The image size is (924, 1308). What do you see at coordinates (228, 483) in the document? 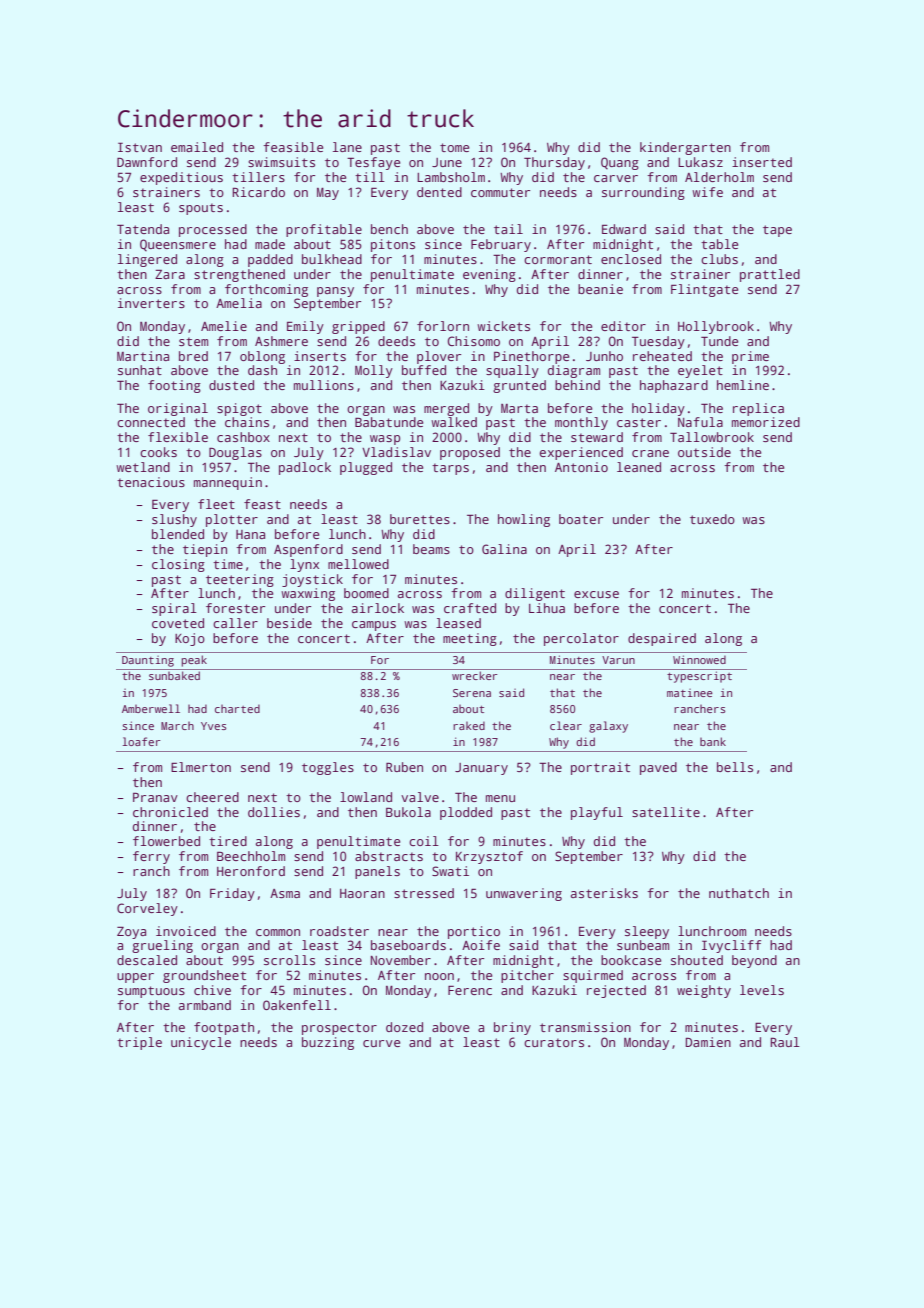
I see `mannequin` at bounding box center [228, 483].
